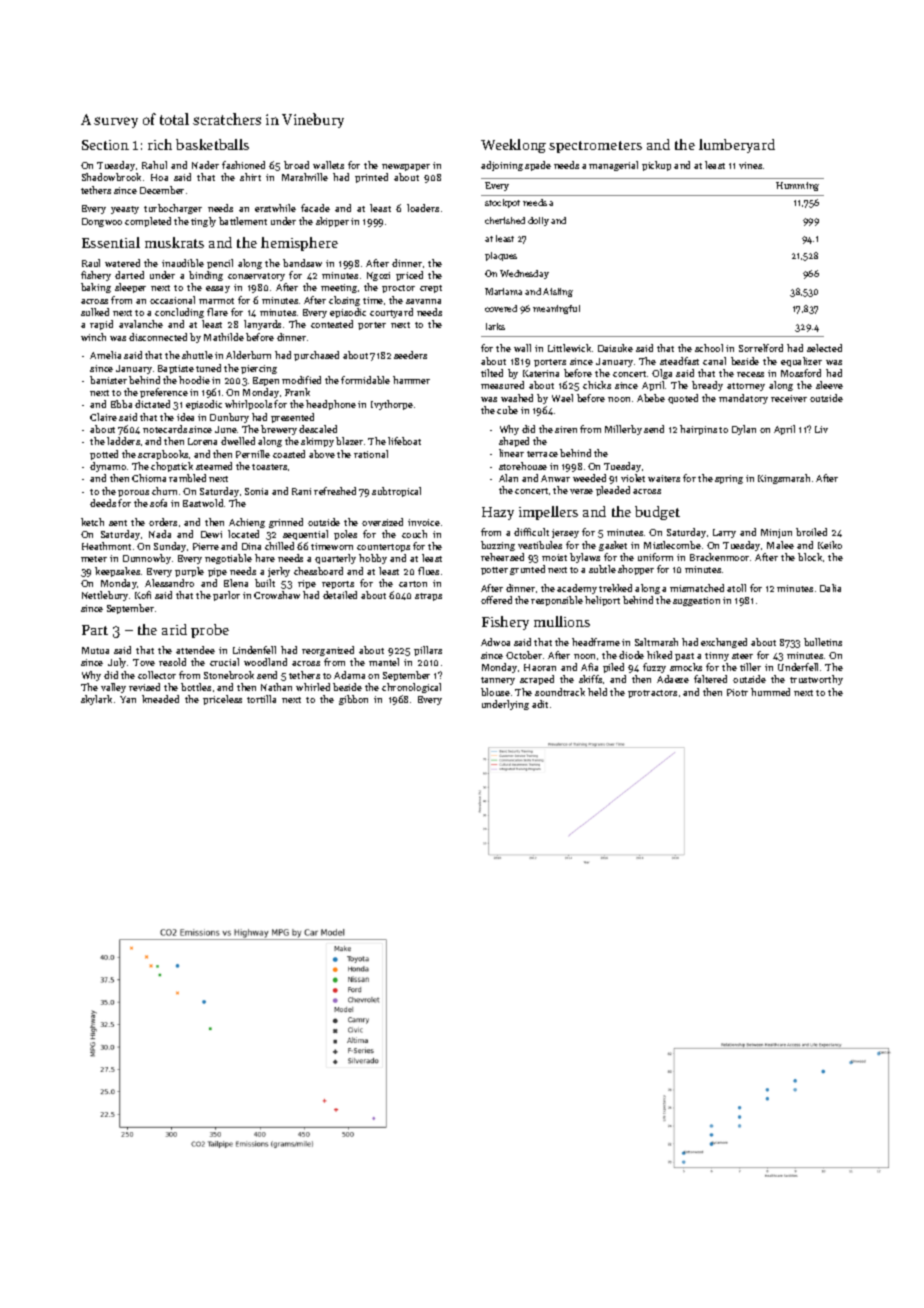 The width and height of the screenshot is (924, 1308). What do you see at coordinates (698, 430) in the screenshot?
I see `hairpins` at bounding box center [698, 430].
